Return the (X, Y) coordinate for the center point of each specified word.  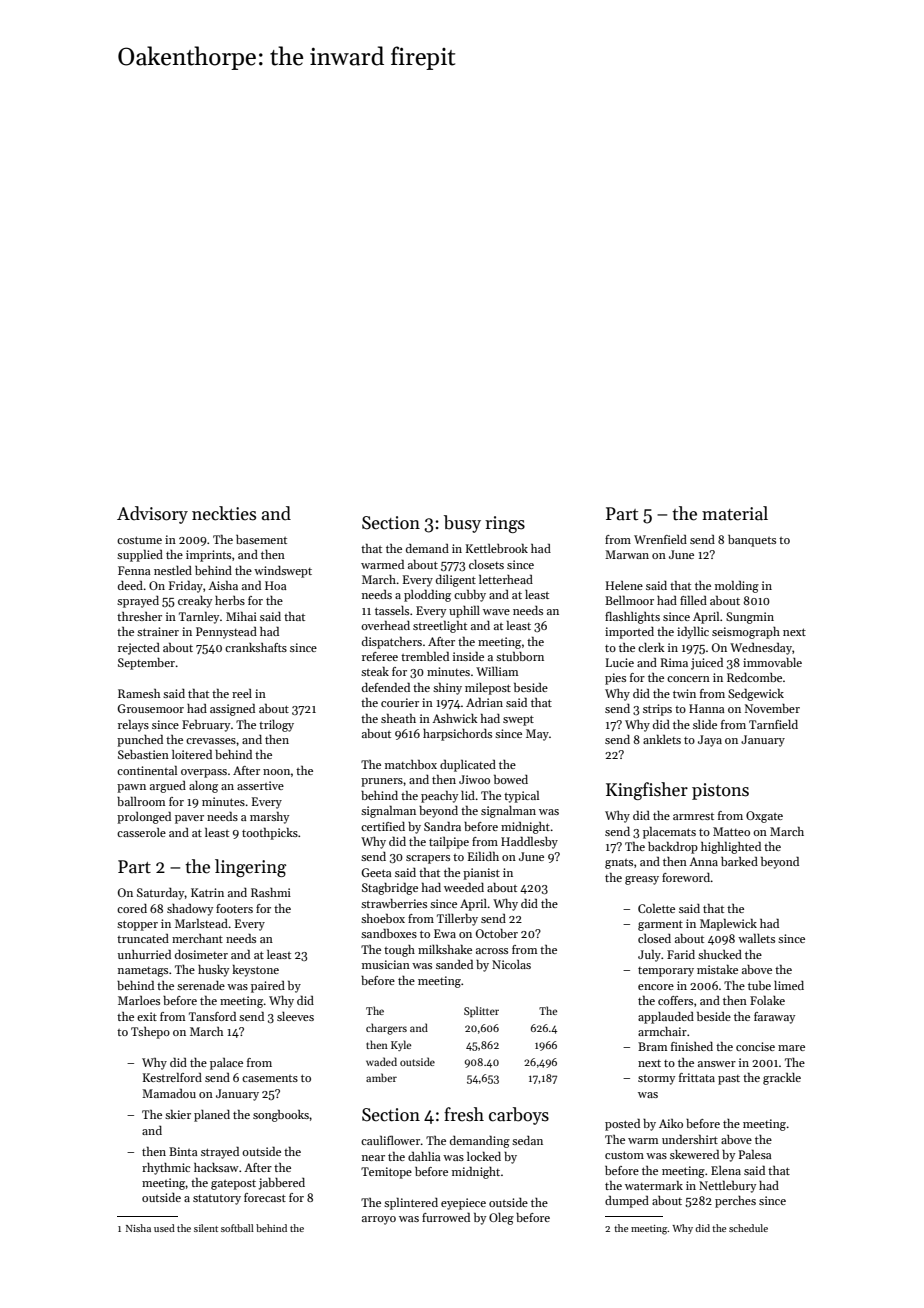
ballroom (141, 801)
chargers (386, 1029)
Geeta (377, 872)
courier (400, 702)
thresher (139, 616)
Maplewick (728, 925)
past (729, 1080)
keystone (255, 971)
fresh (464, 1114)
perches (735, 1202)
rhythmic (166, 1169)
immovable (772, 662)
